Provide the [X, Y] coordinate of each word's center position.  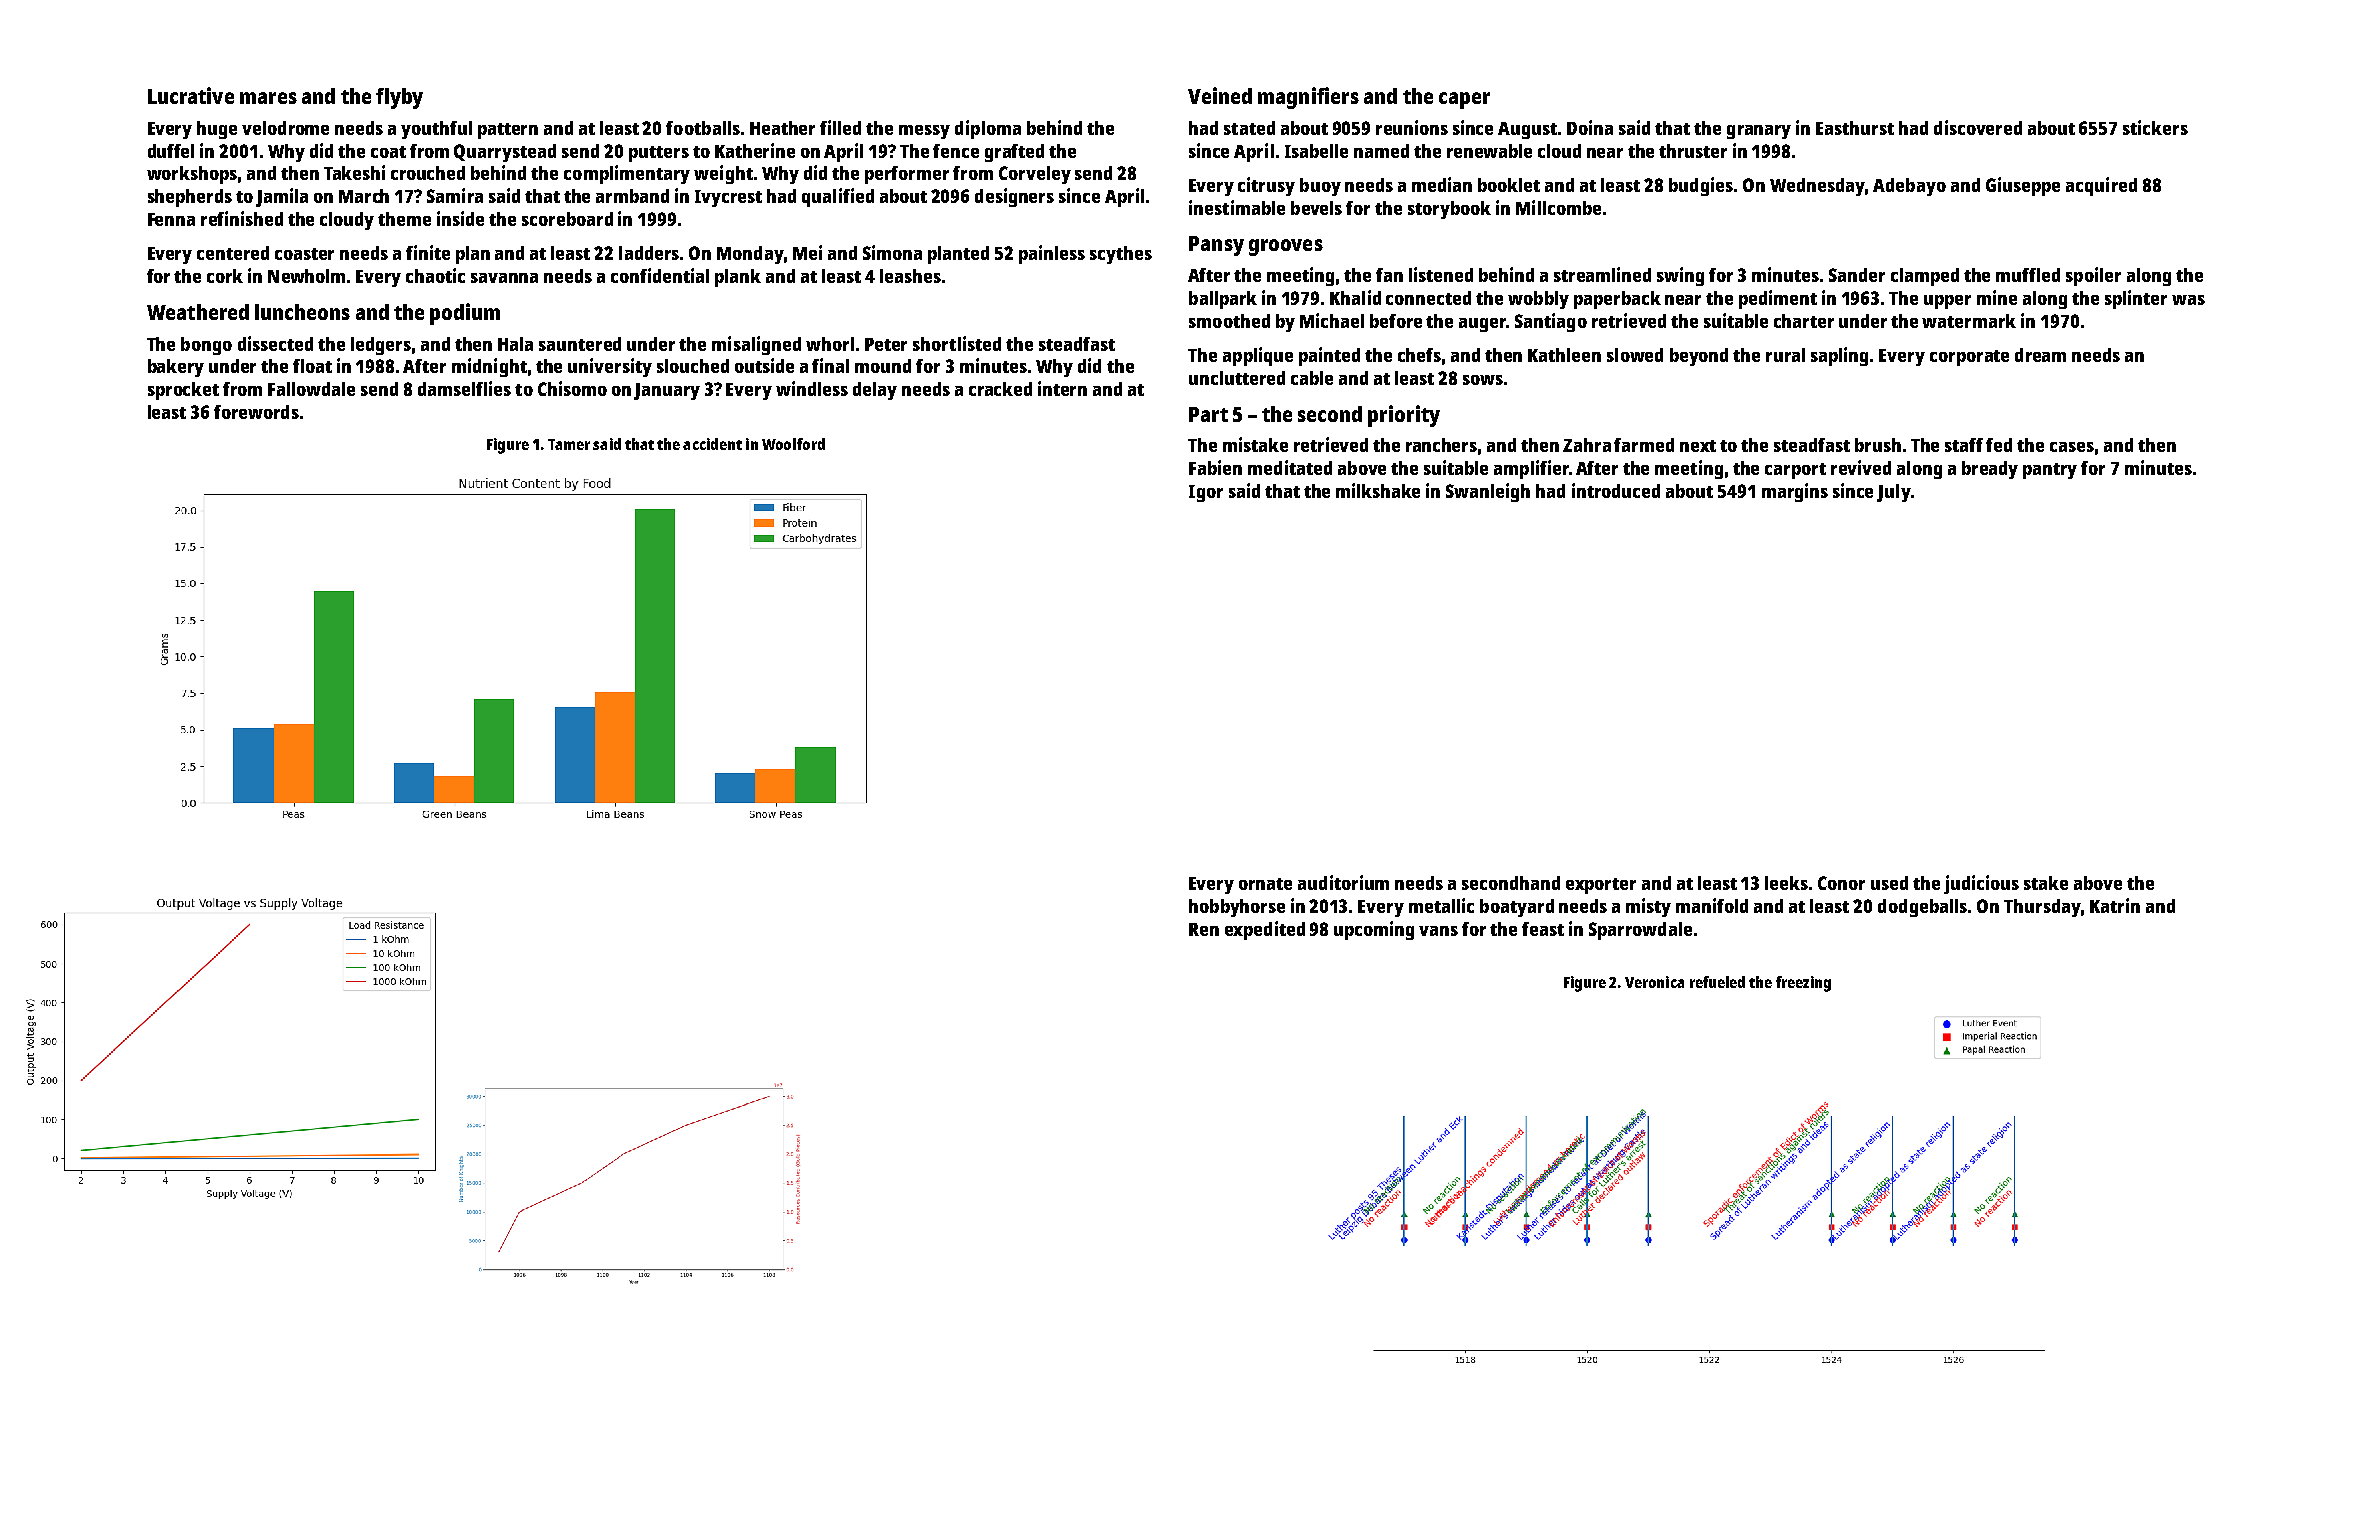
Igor [1206, 493]
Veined [1220, 95]
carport [1795, 471]
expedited [1265, 930]
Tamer [569, 444]
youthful [436, 130]
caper [1464, 100]
